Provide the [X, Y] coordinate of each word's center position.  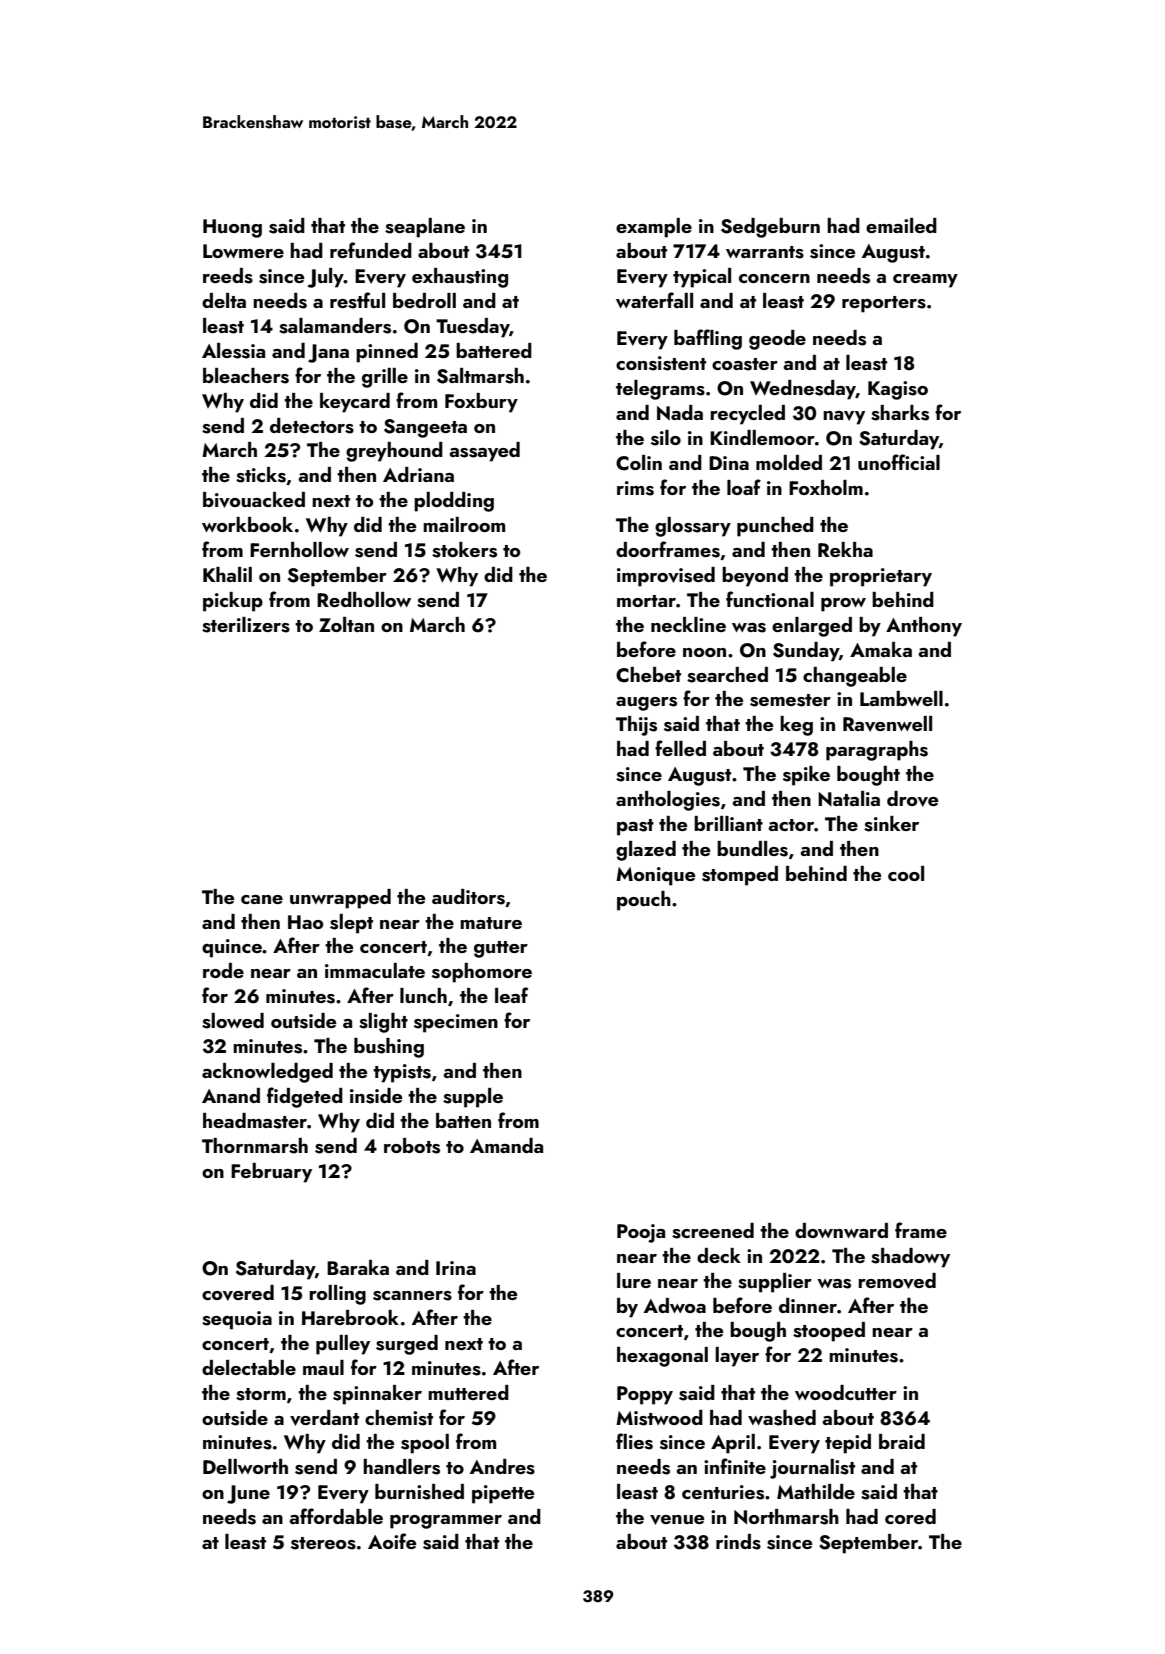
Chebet [648, 675]
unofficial [899, 462]
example [654, 228]
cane [262, 899]
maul [323, 1367]
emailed [901, 225]
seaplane [425, 228]
